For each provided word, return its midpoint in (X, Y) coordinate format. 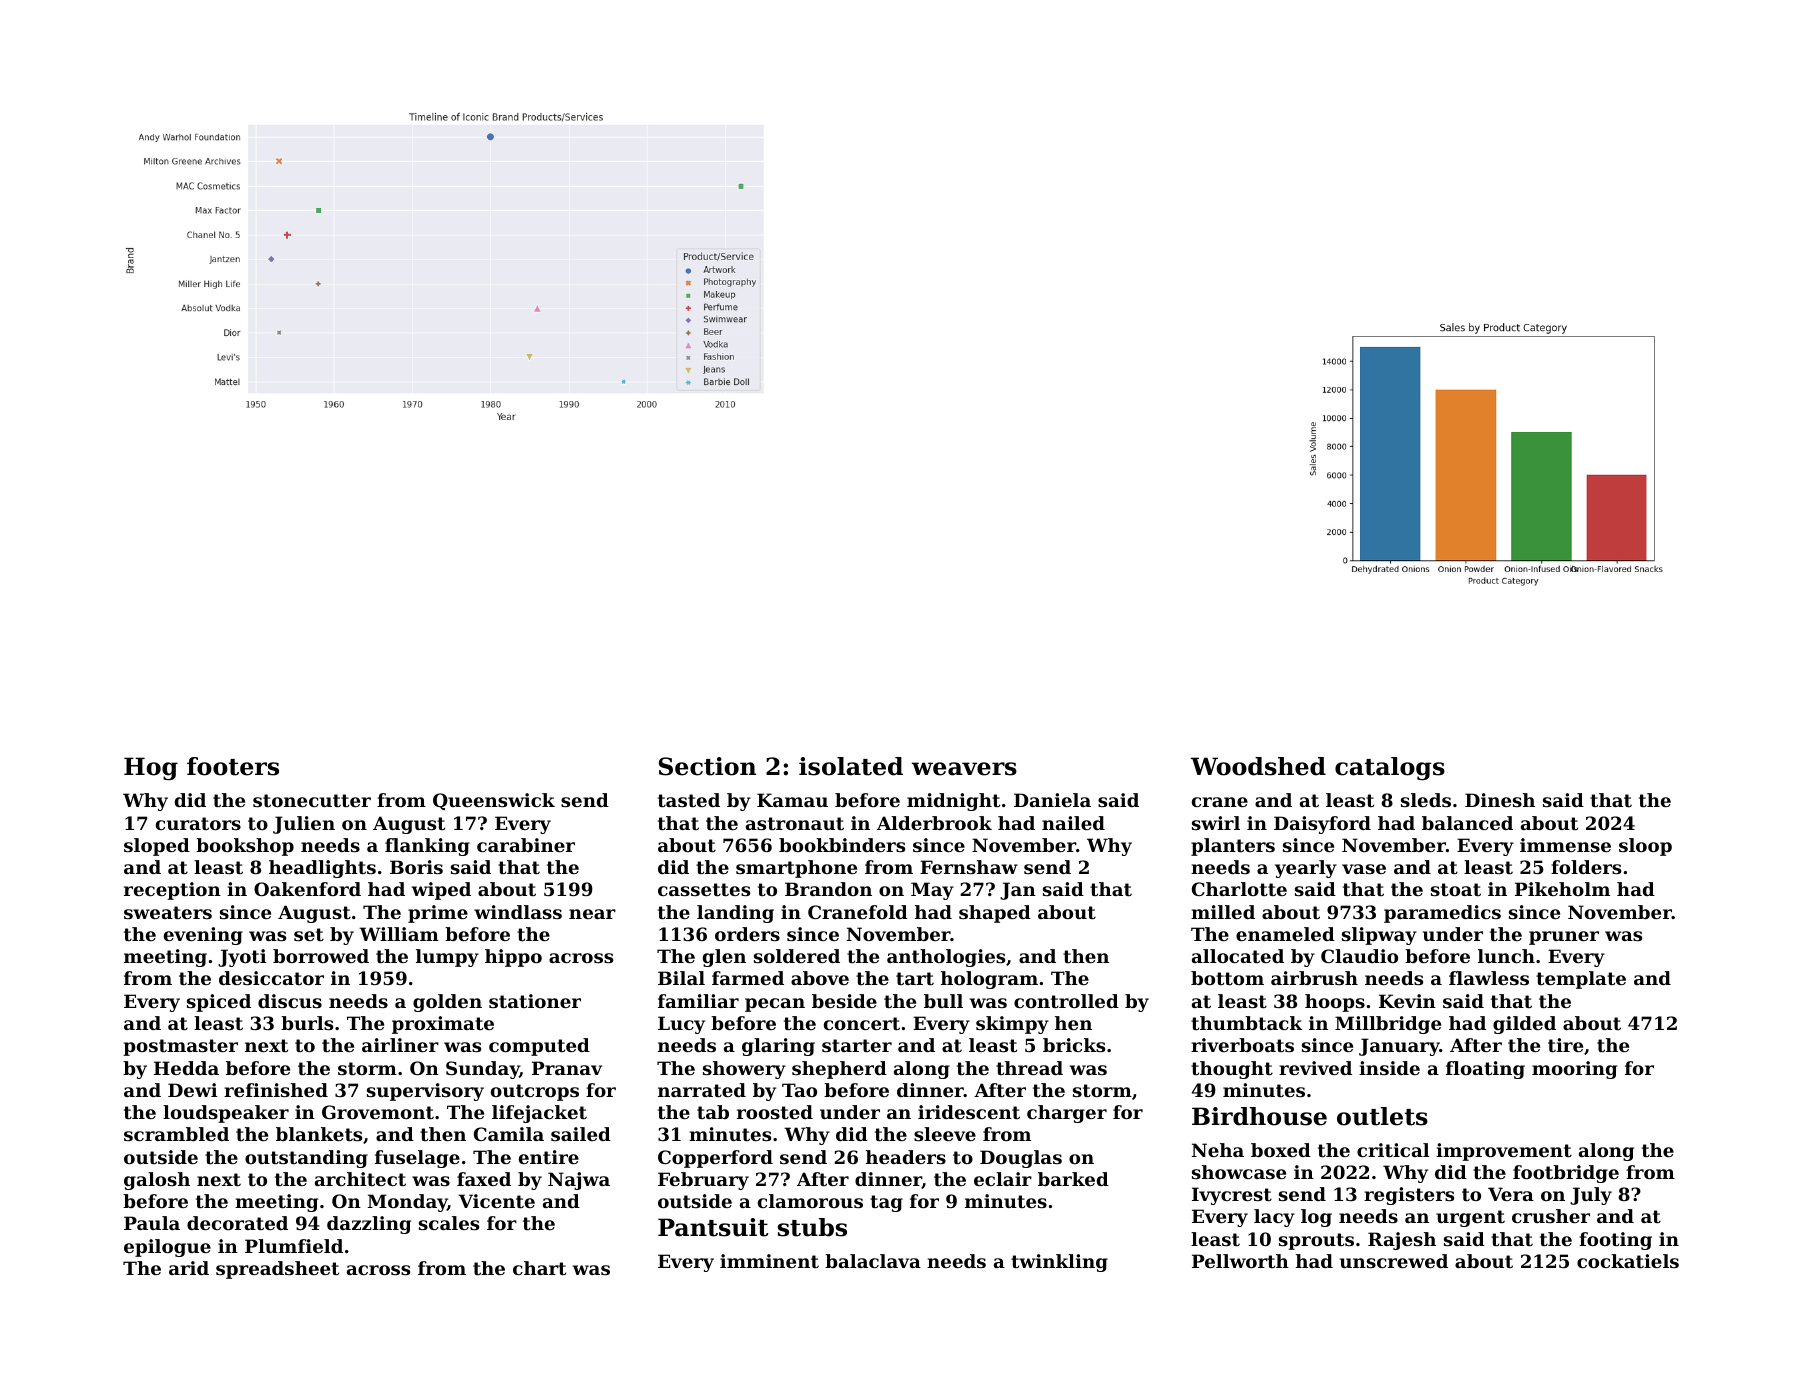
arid (189, 1268)
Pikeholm (1562, 889)
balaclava (873, 1261)
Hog (151, 768)
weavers (964, 769)
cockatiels (1628, 1261)
